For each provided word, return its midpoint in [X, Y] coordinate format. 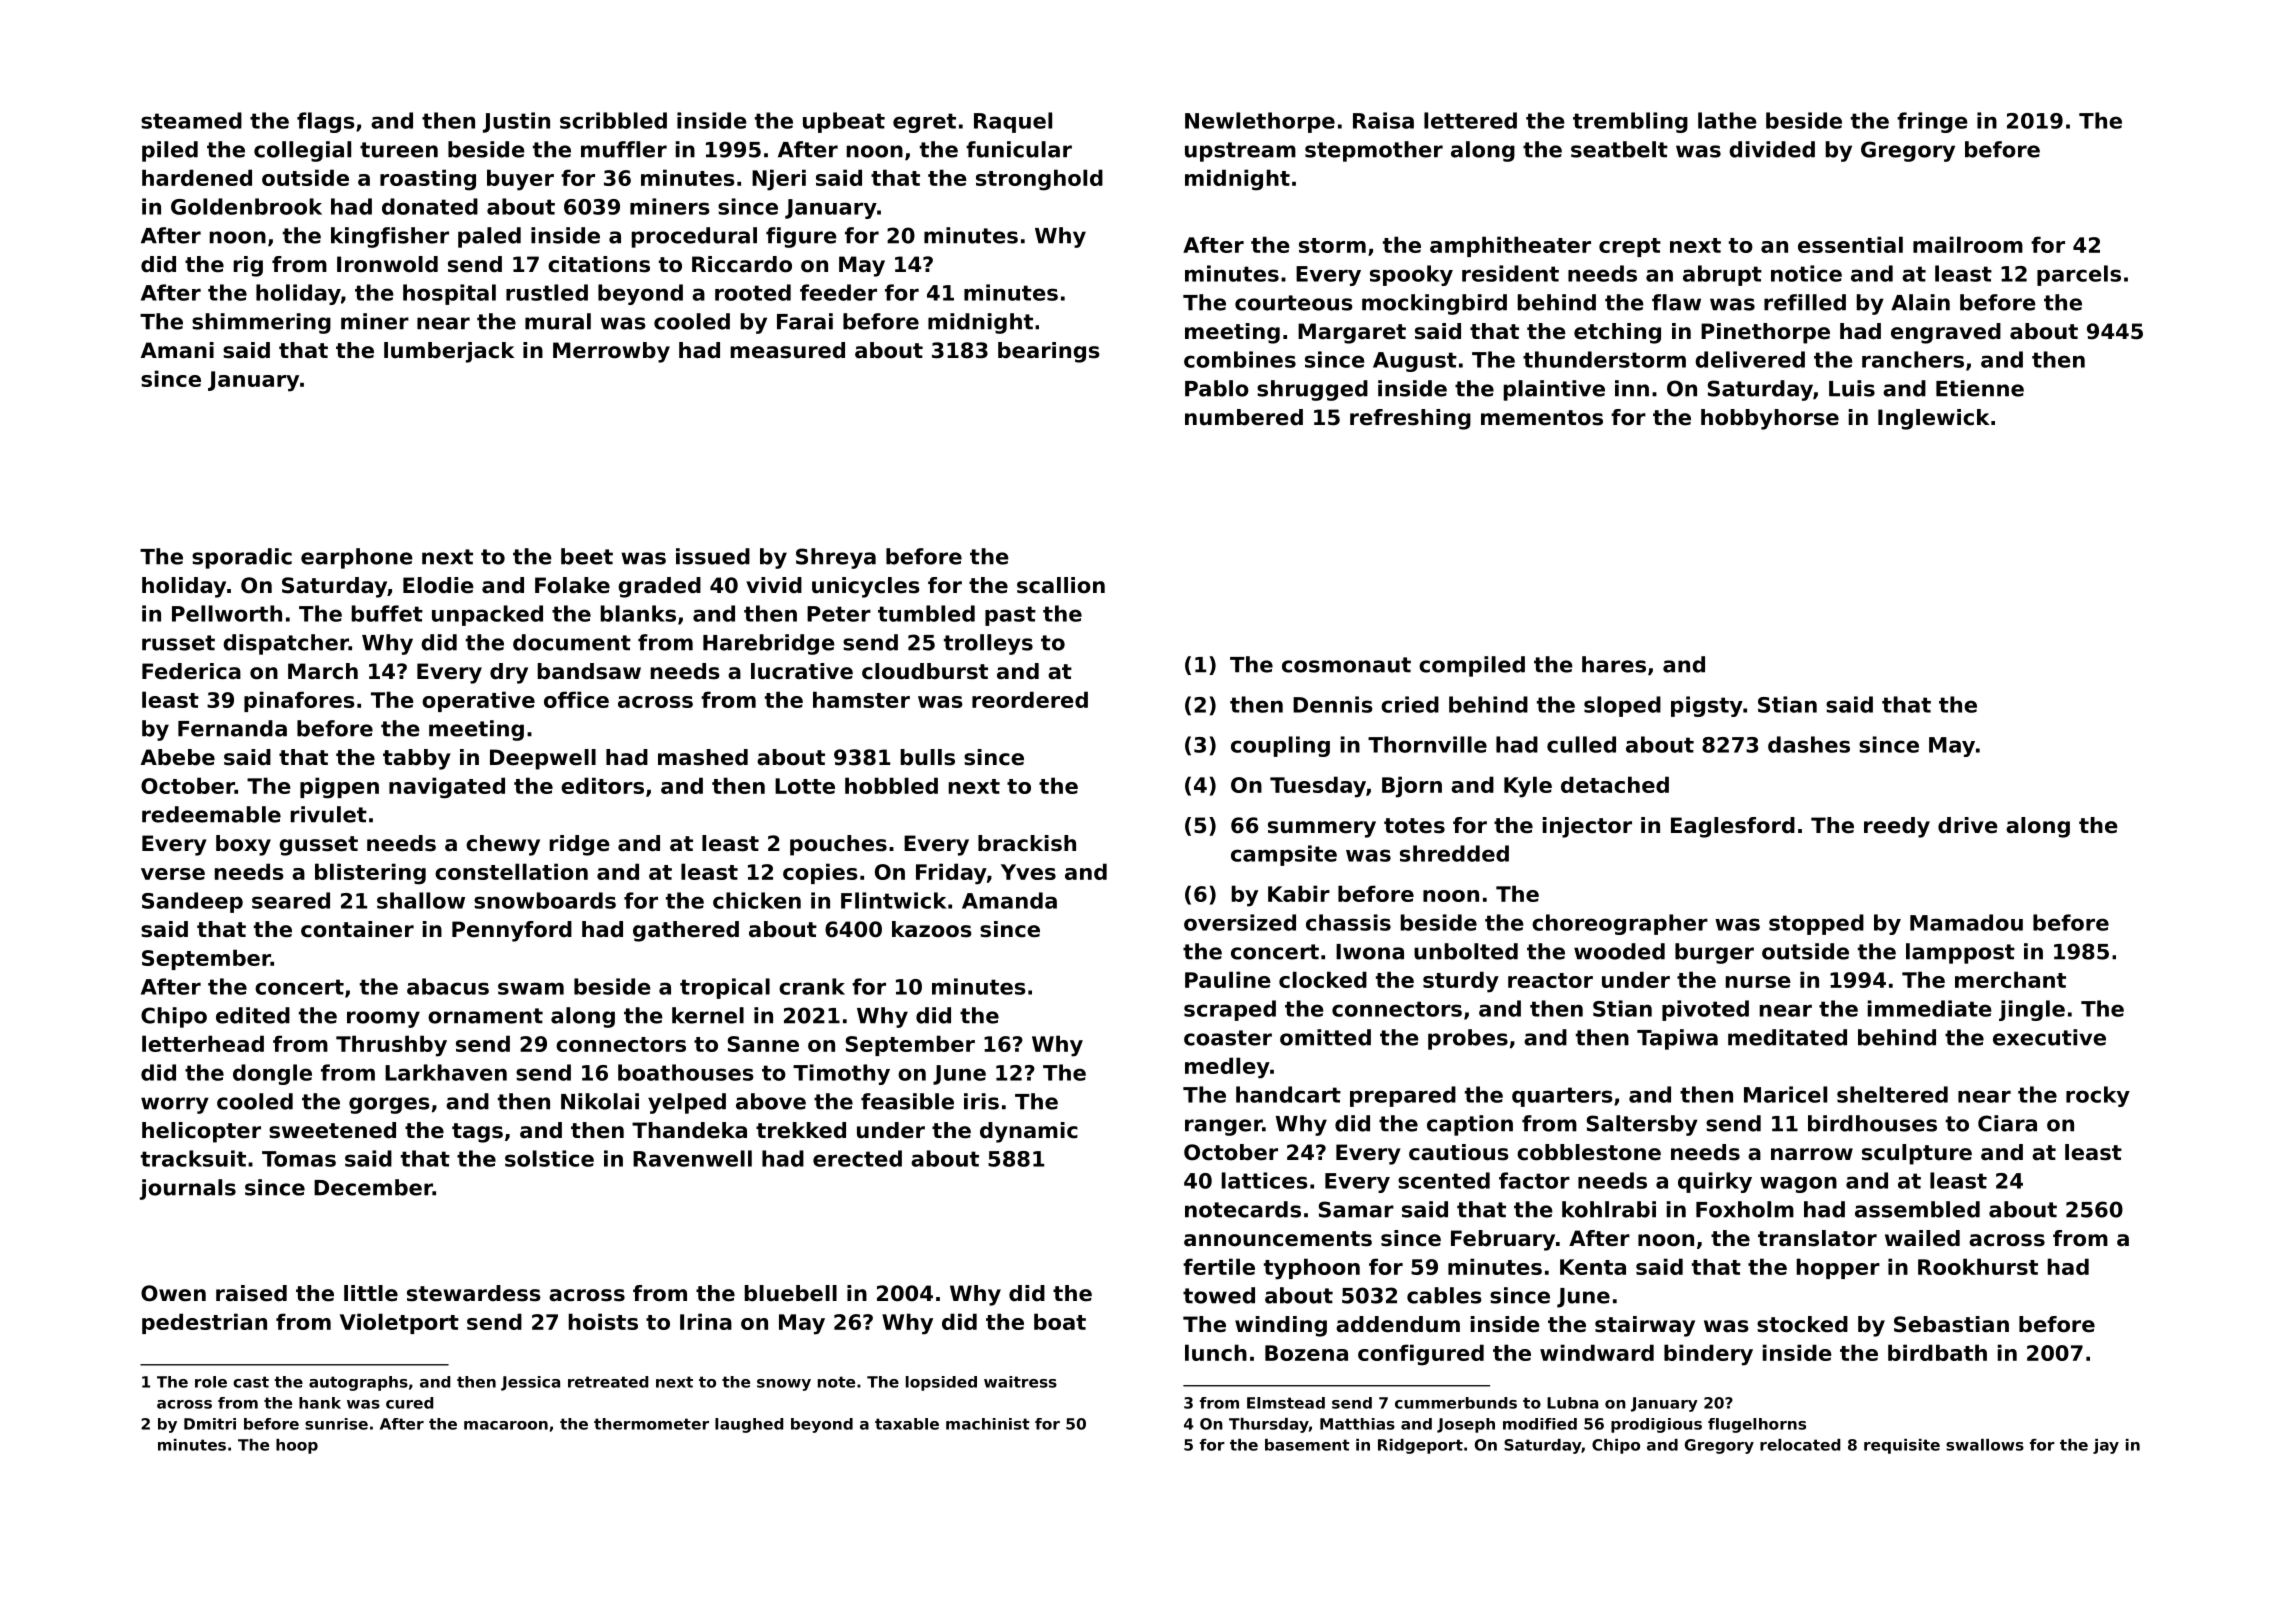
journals [188, 1189]
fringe [1932, 122]
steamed [191, 120]
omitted [1325, 1037]
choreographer [1620, 924]
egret [924, 123]
